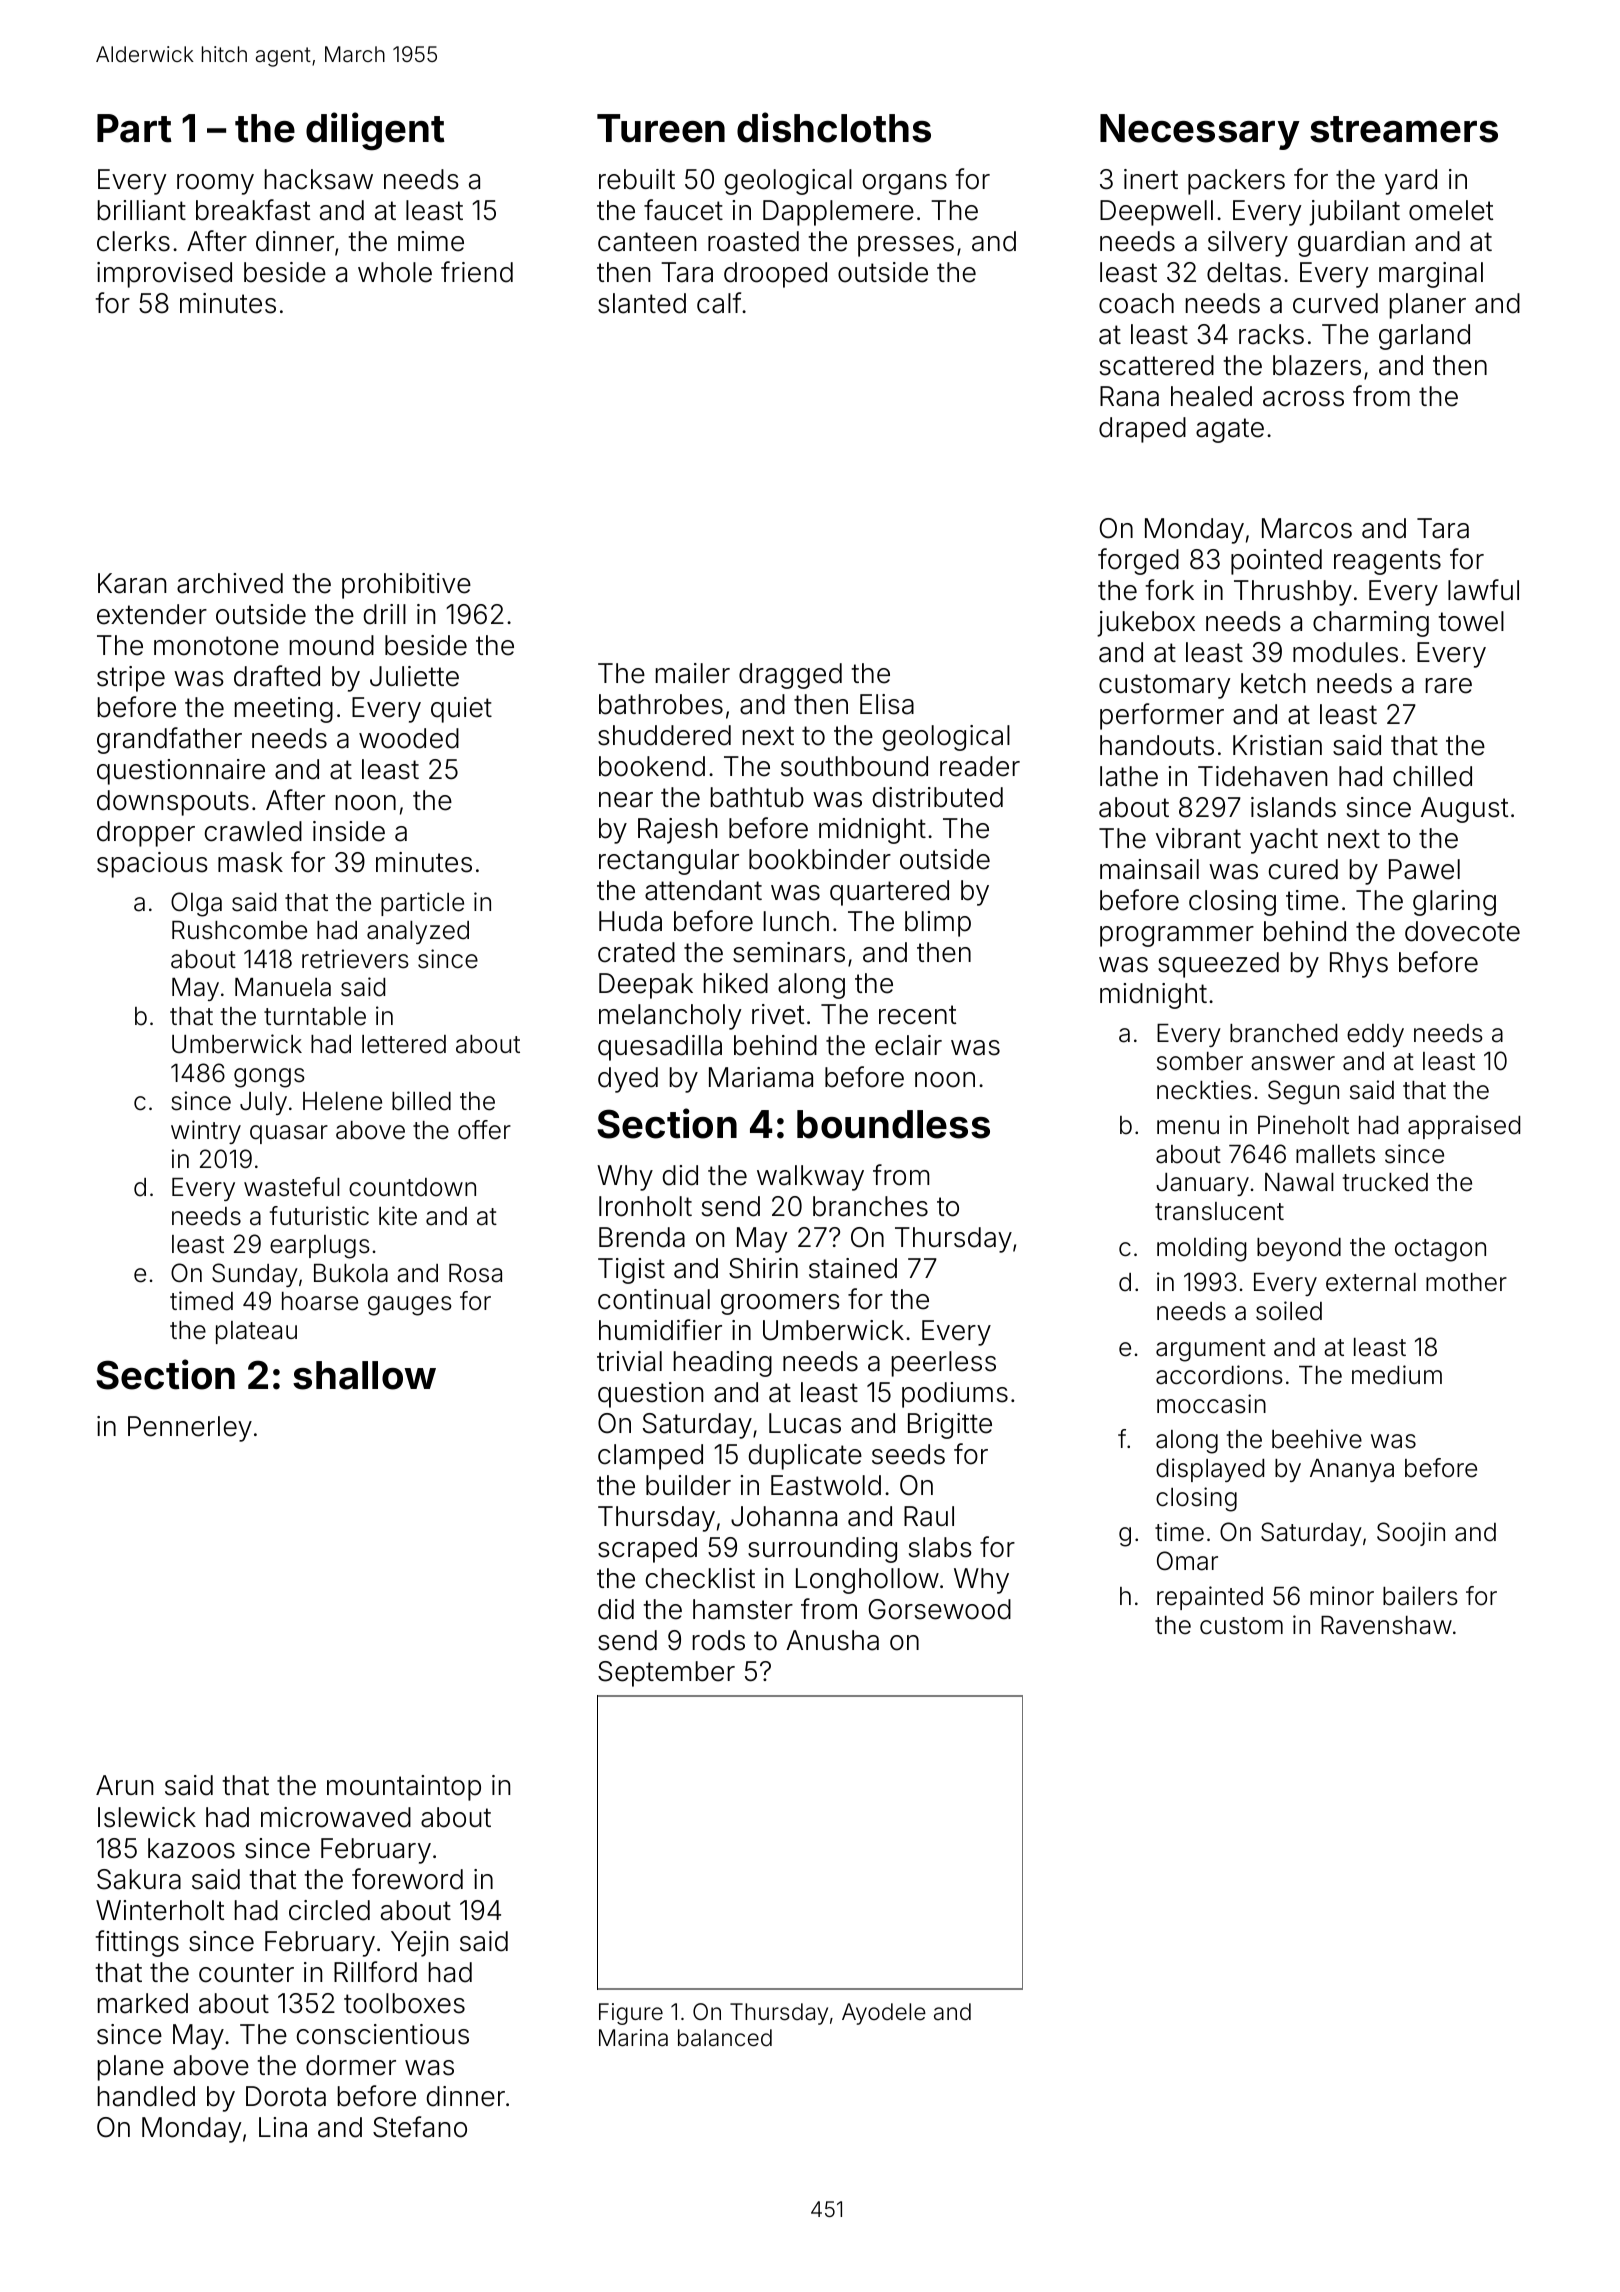 Image resolution: width=1620 pixels, height=2292 pixels. Describe the element at coordinates (1464, 810) in the screenshot. I see `August` at that location.
